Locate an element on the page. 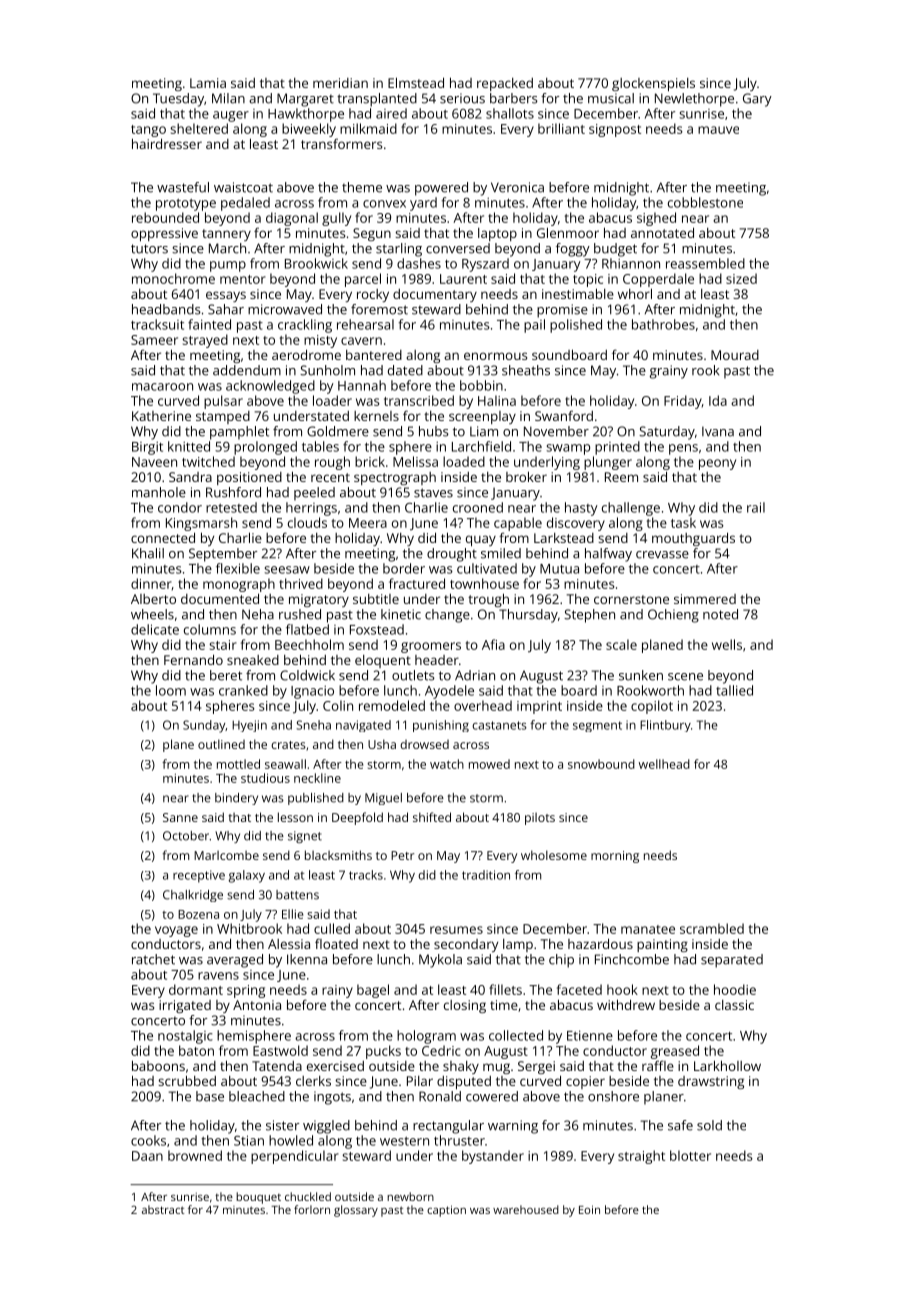 The width and height of the document is (908, 1316). Sanne is located at coordinates (180, 817).
